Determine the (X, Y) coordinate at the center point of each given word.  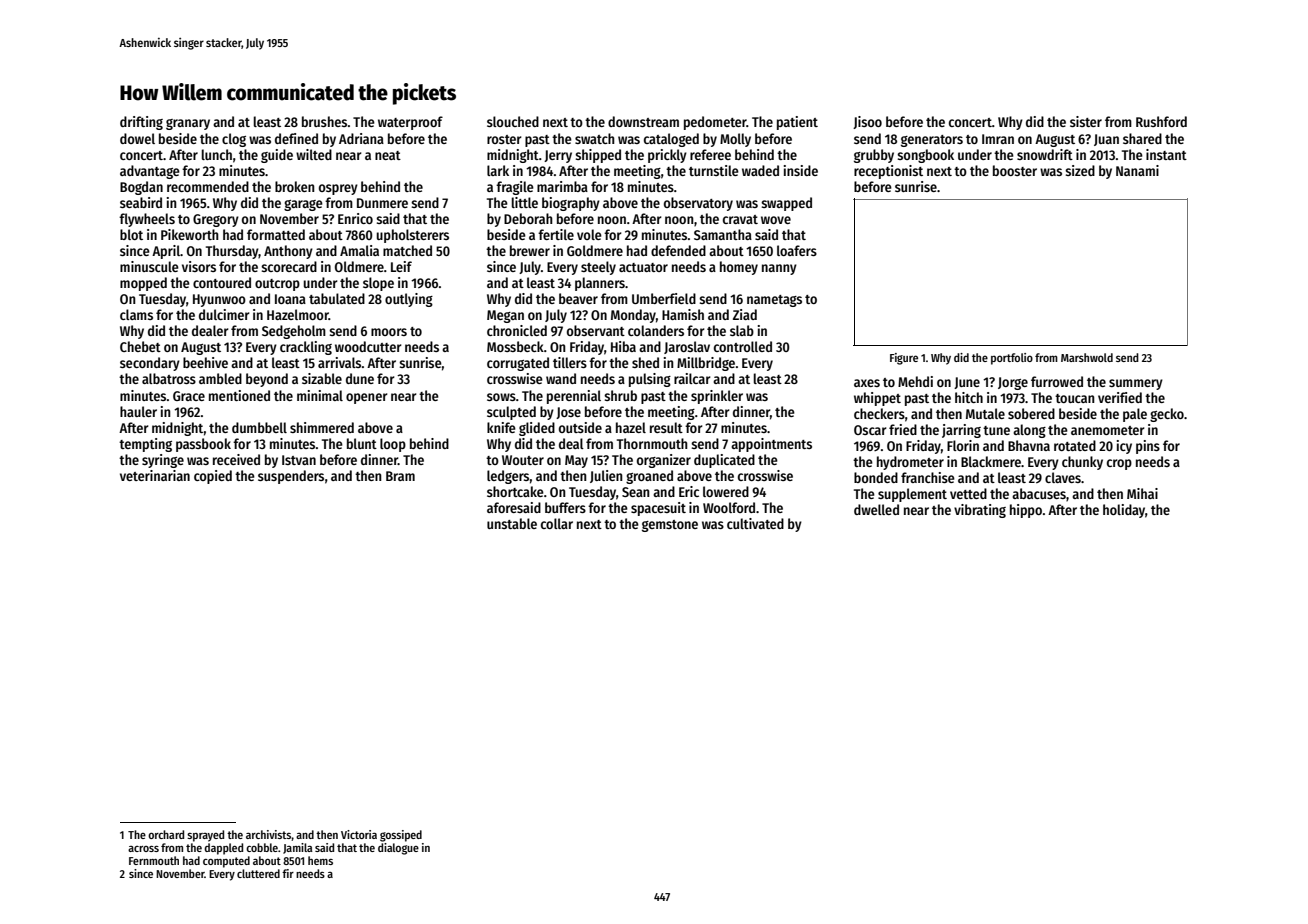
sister (1086, 121)
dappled (223, 849)
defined (296, 138)
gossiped (401, 836)
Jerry (558, 156)
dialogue (398, 849)
